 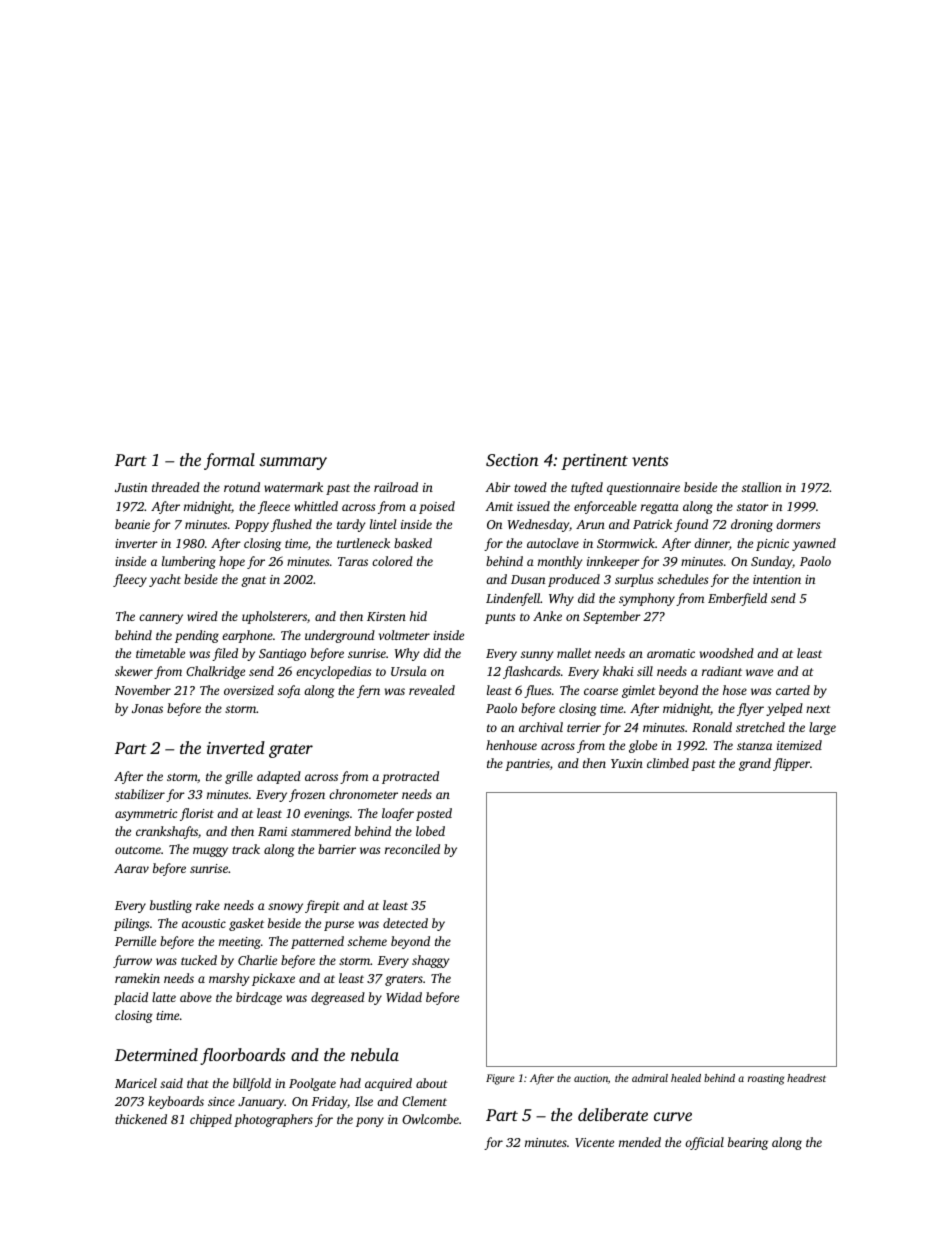 What do you see at coordinates (755, 764) in the page?
I see `grand` at bounding box center [755, 764].
